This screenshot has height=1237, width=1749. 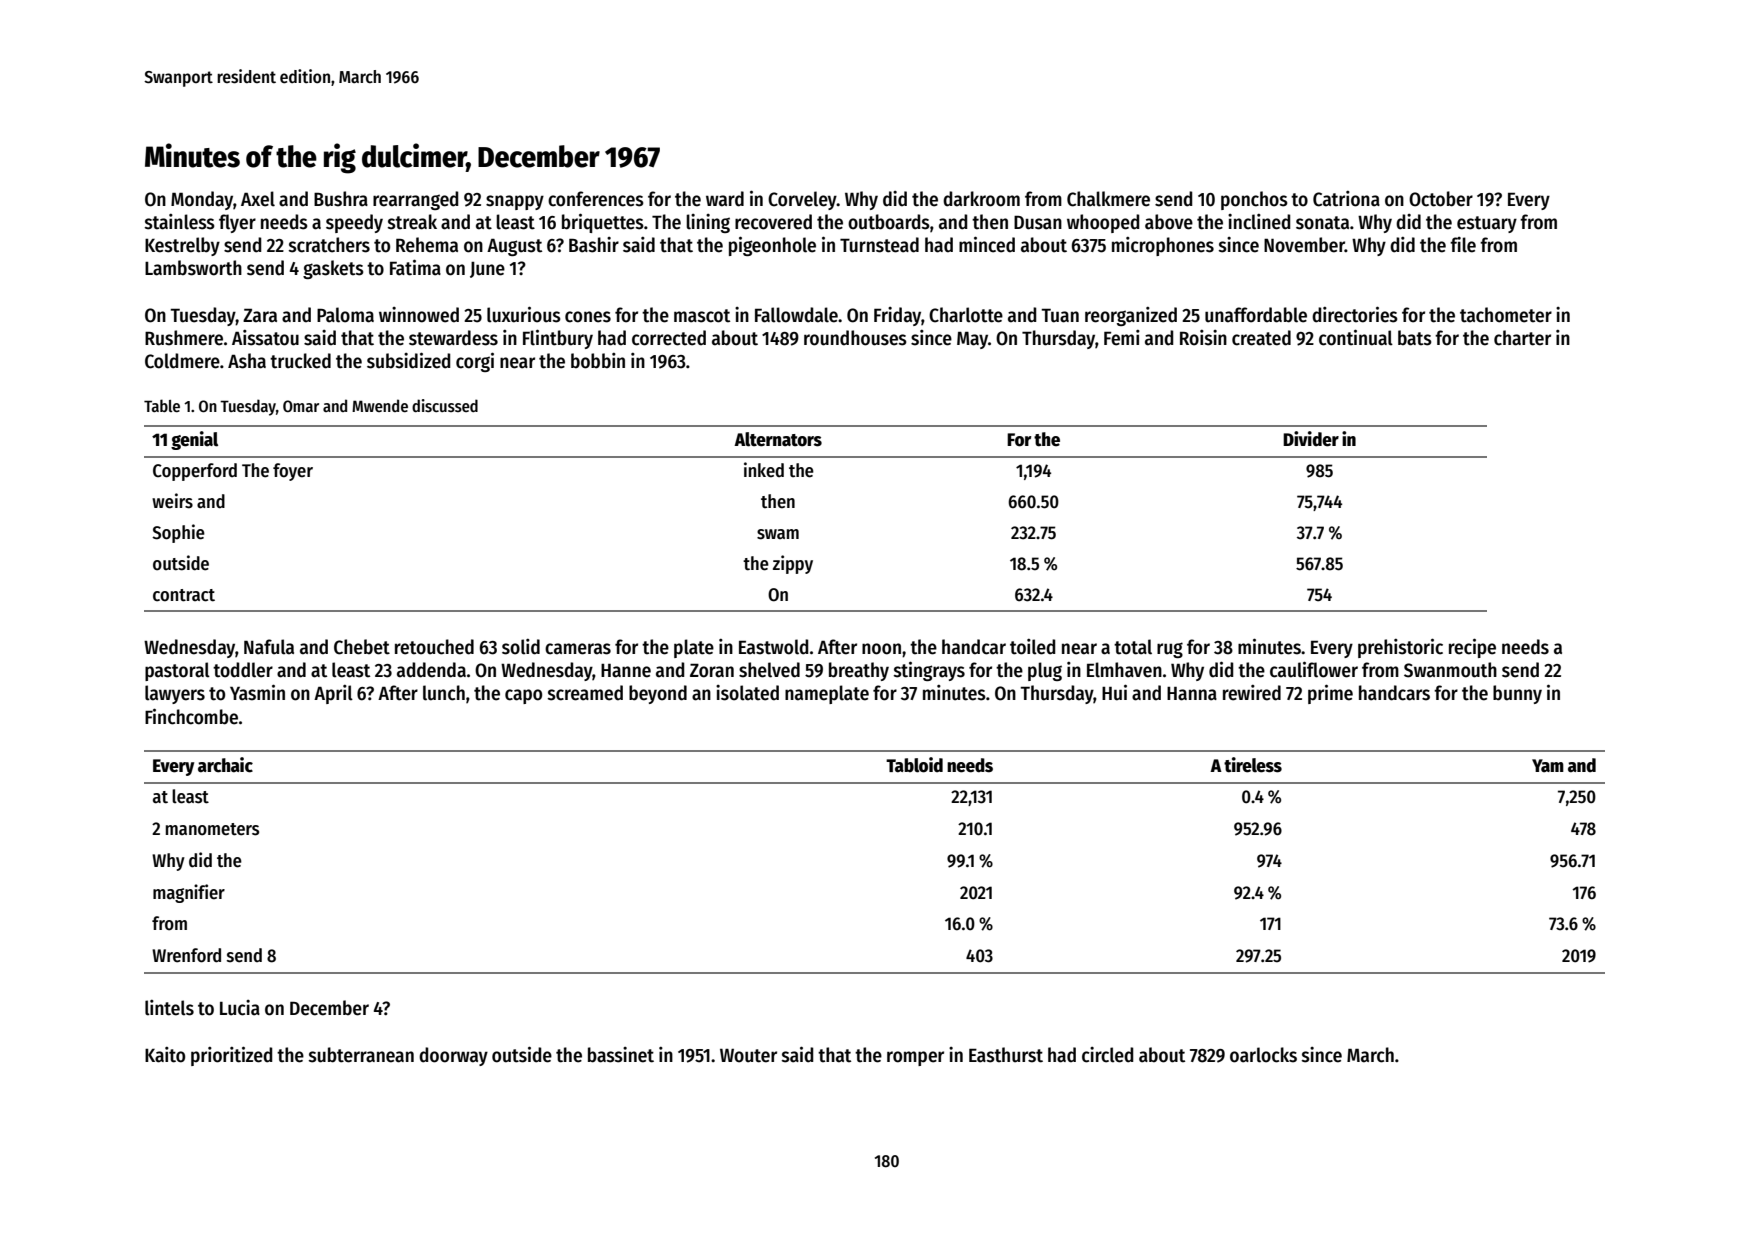 What do you see at coordinates (1253, 765) in the screenshot?
I see `tireless` at bounding box center [1253, 765].
